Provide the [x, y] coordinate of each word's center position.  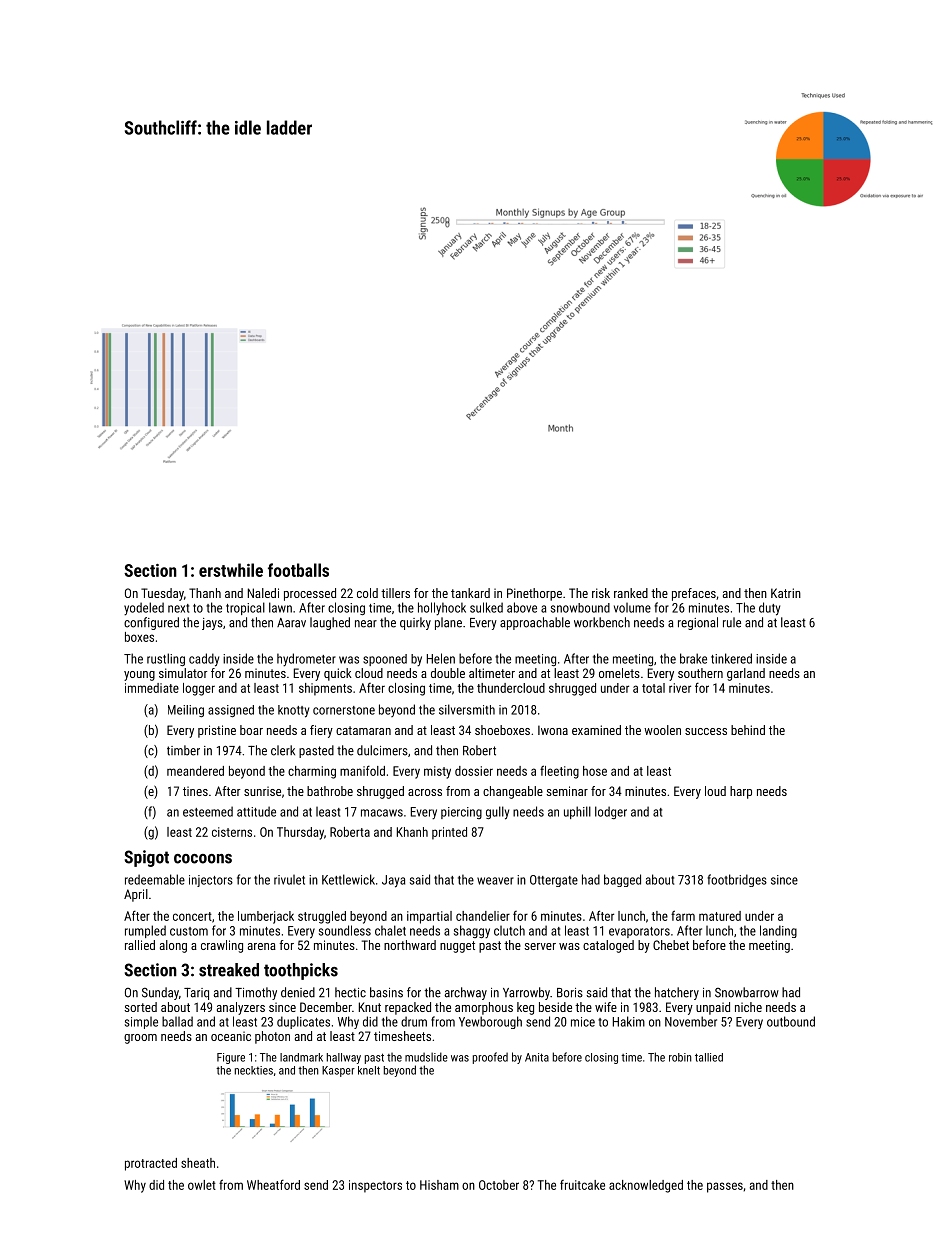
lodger [611, 812]
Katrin [786, 593]
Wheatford [273, 1184]
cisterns [232, 832]
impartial [429, 917]
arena [262, 946]
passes [725, 1187]
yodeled [144, 609]
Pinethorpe [534, 594]
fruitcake [582, 1185]
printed [449, 833]
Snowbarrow [747, 992]
